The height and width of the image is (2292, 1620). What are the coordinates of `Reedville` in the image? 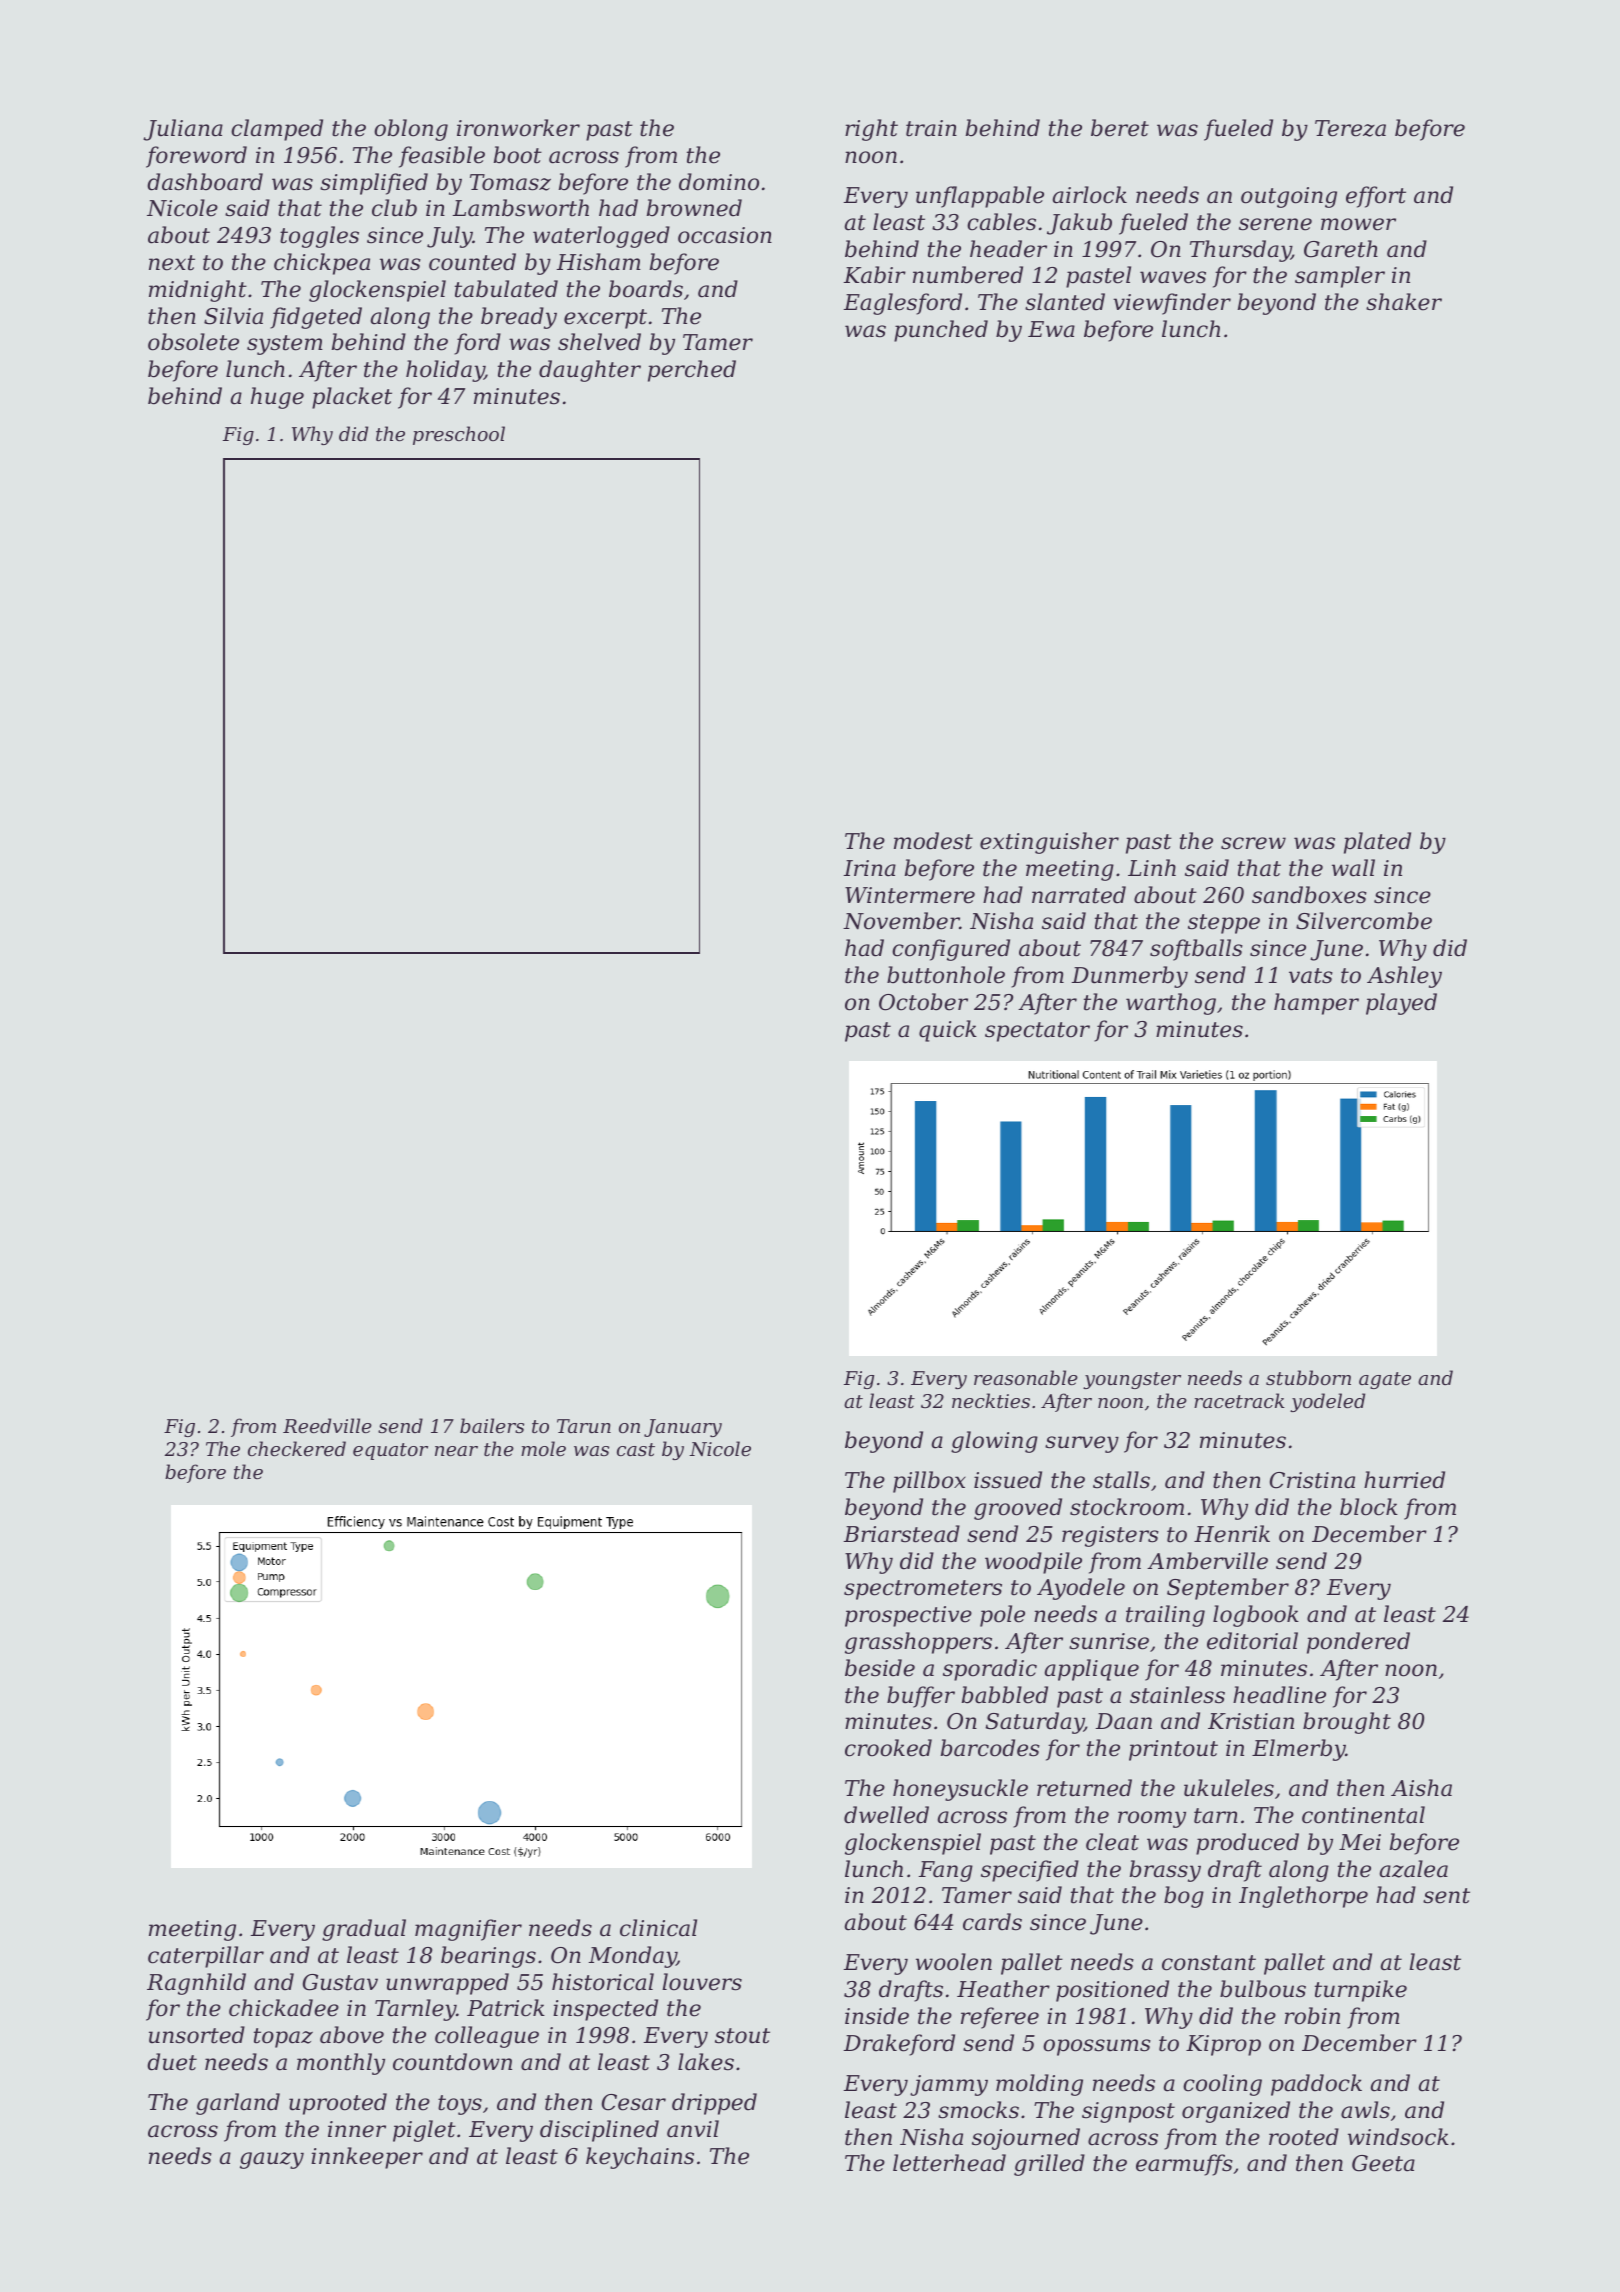 It's located at (327, 1425).
